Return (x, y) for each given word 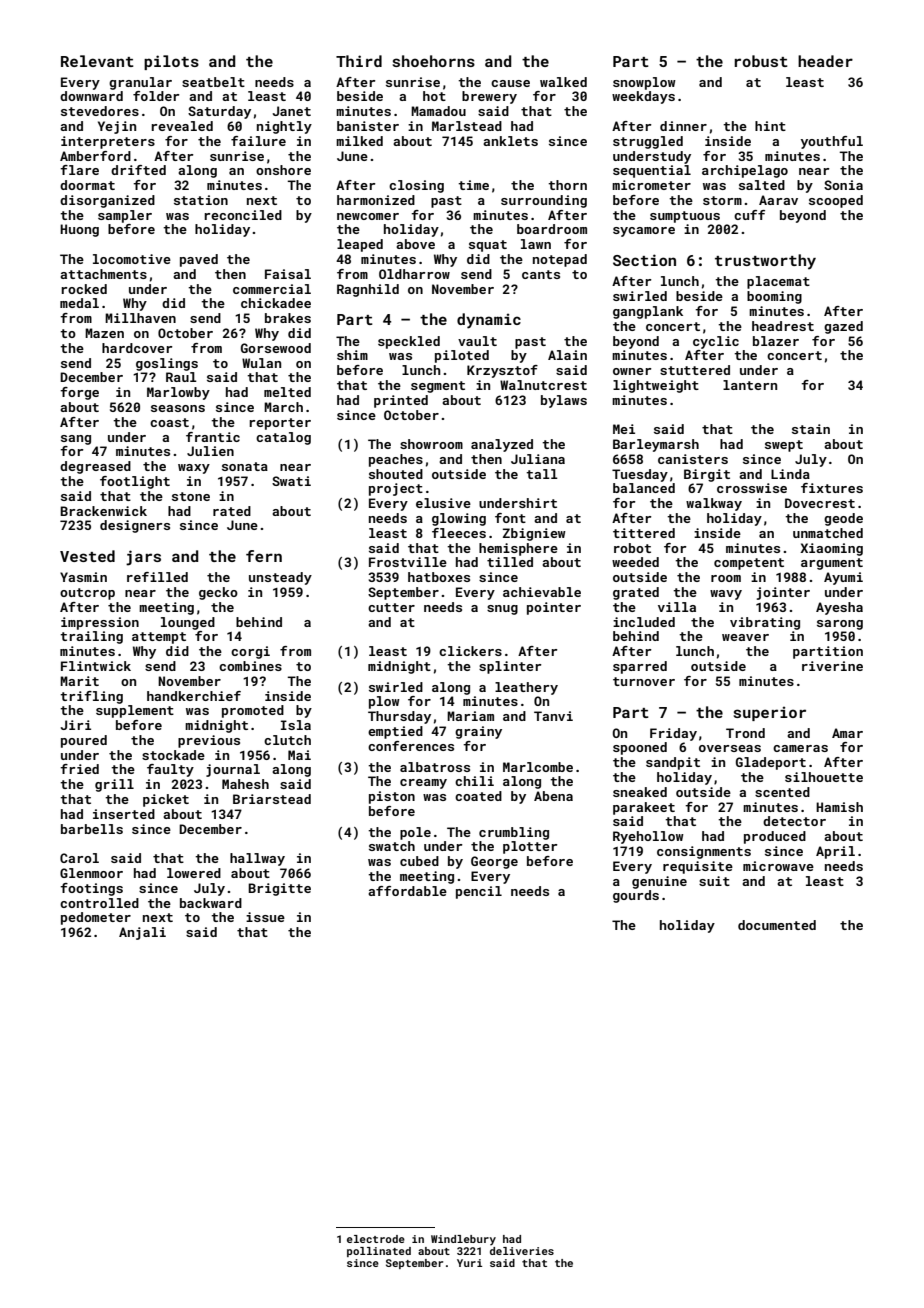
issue (265, 917)
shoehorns (433, 61)
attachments (103, 274)
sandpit (673, 763)
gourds (636, 896)
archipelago (745, 171)
